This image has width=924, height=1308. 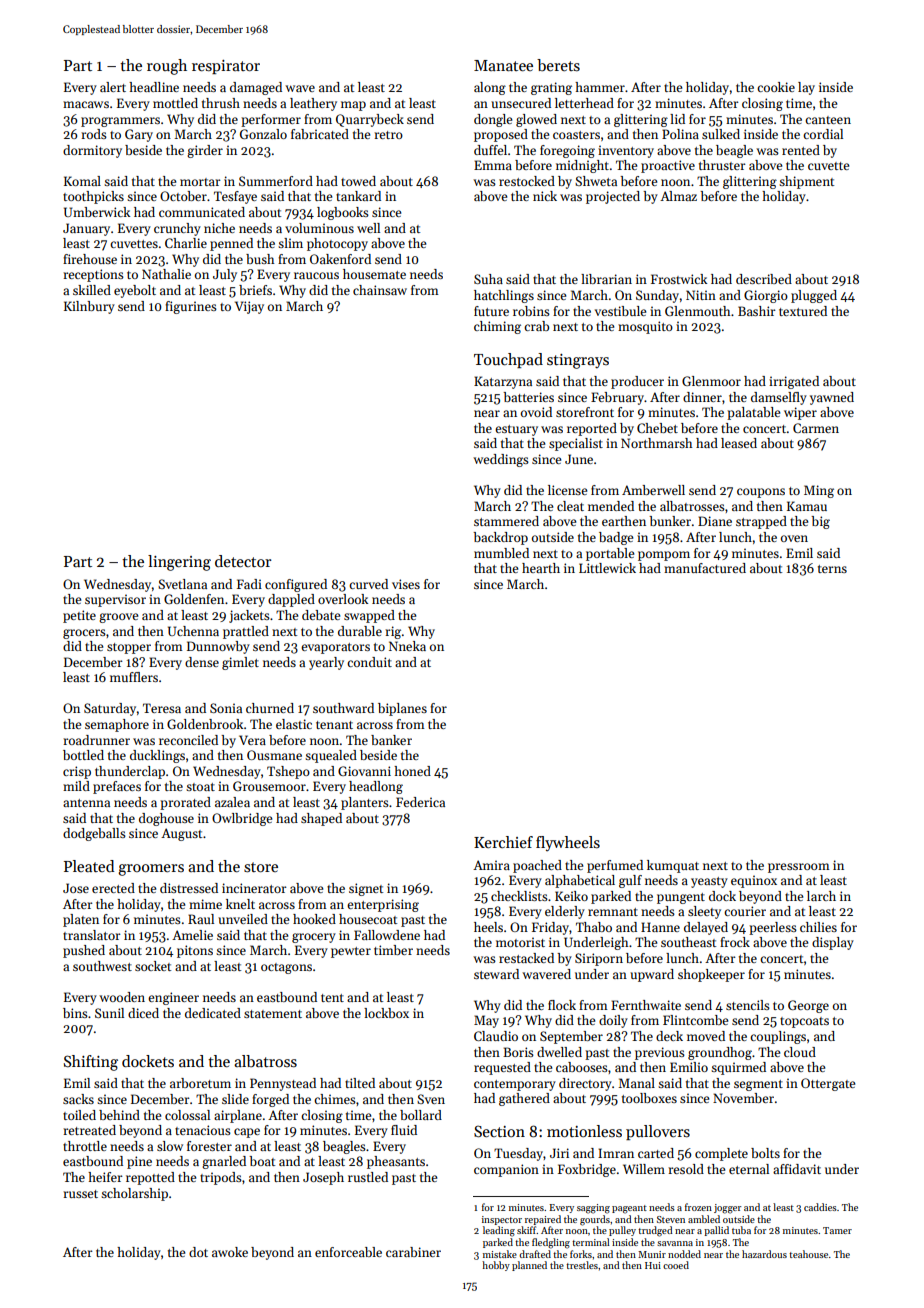 I want to click on lingering, so click(x=179, y=563).
